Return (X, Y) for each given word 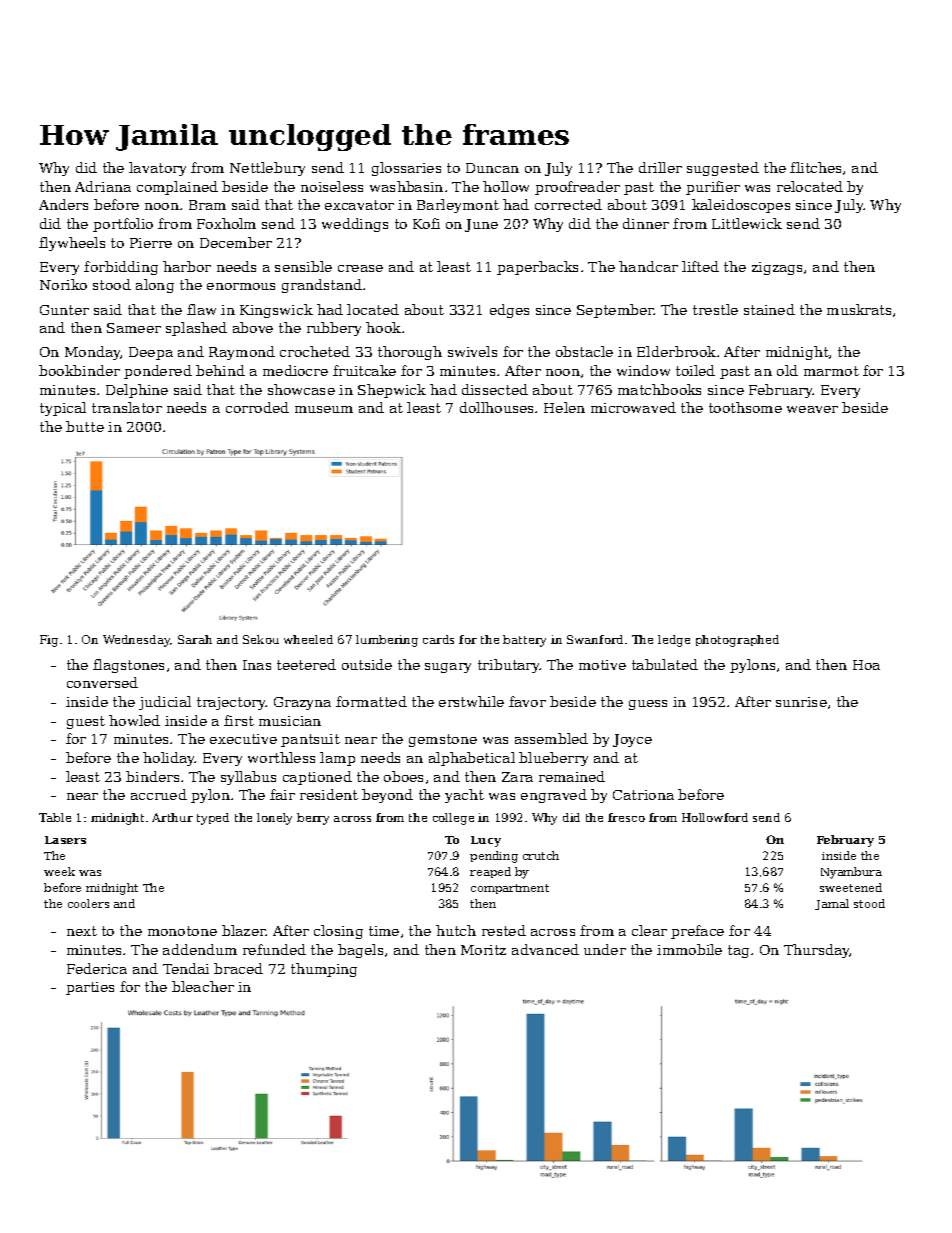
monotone (182, 931)
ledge (674, 641)
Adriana (103, 186)
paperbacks (537, 268)
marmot (831, 371)
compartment (510, 889)
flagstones (128, 666)
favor (527, 701)
